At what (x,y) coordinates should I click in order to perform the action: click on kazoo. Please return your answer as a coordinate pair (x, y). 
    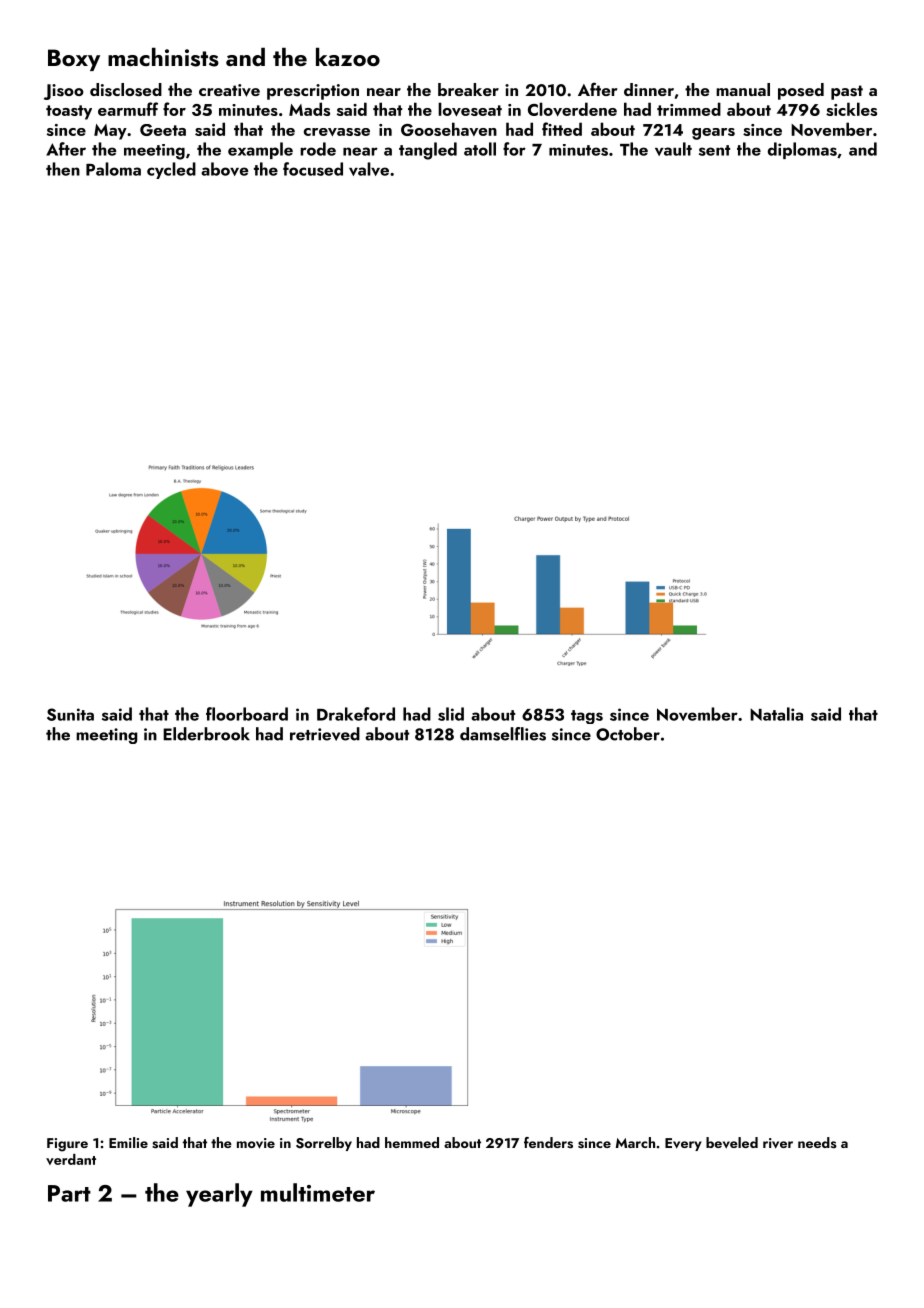
    Looking at the image, I should click on (348, 57).
